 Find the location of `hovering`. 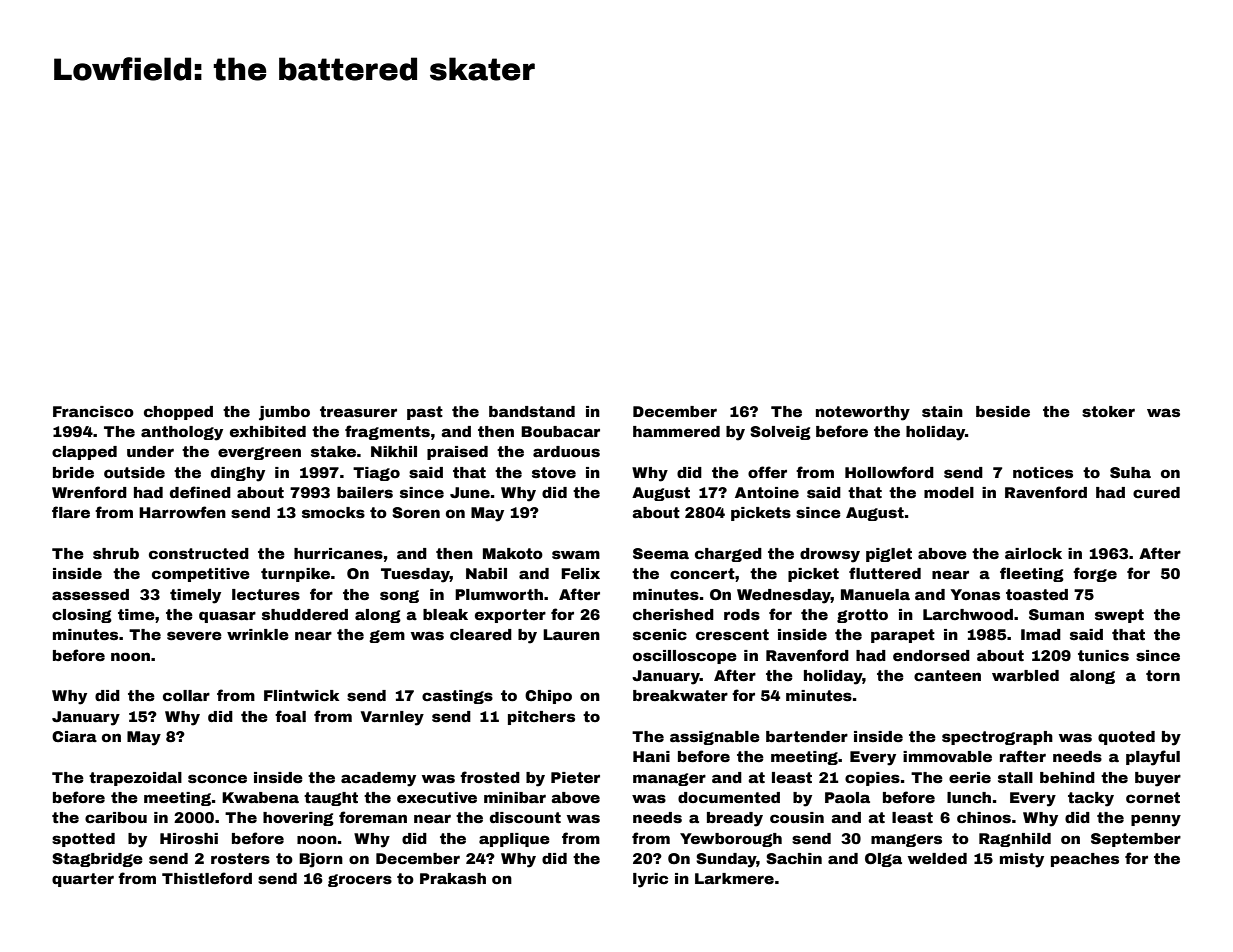

hovering is located at coordinates (298, 819).
